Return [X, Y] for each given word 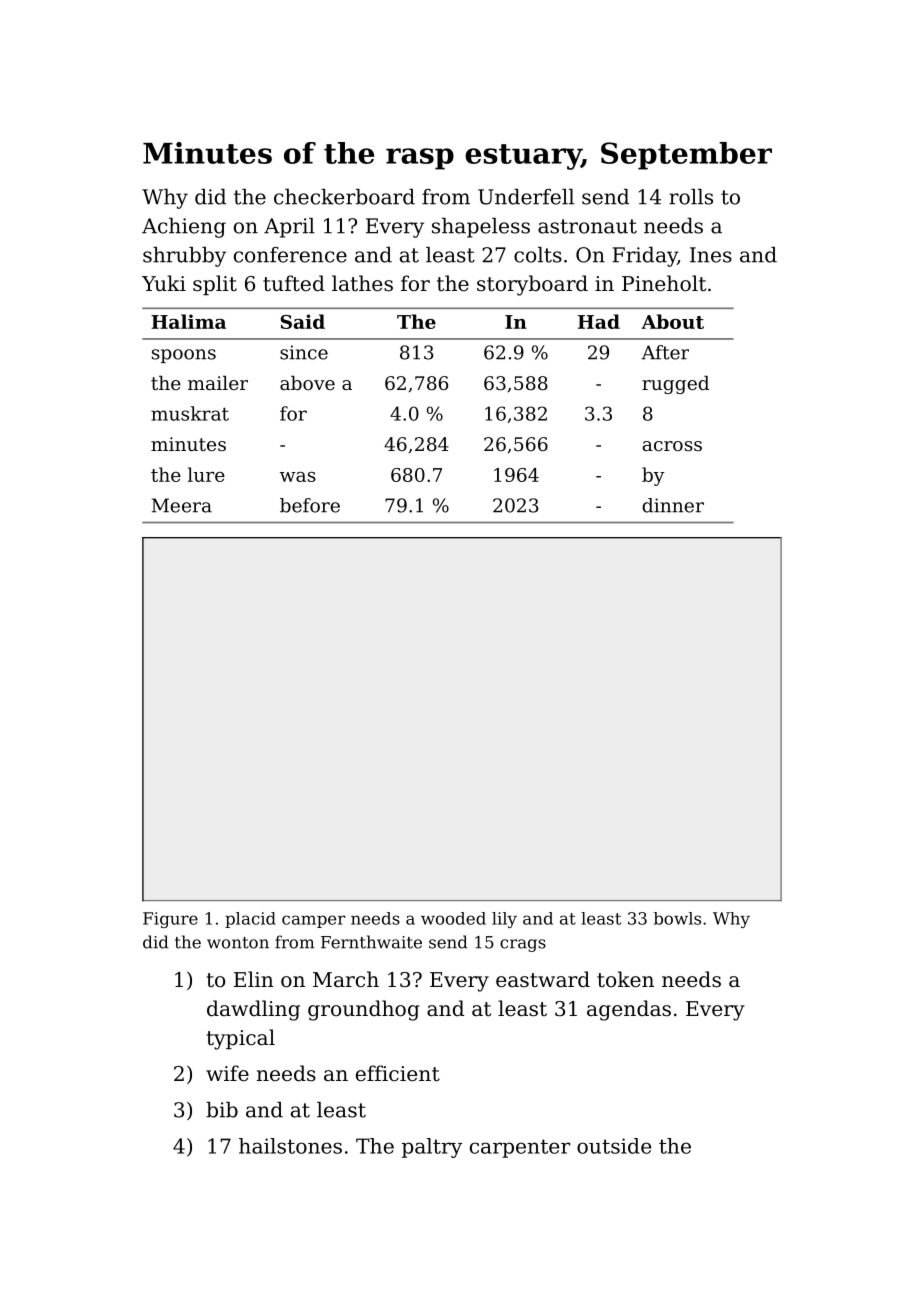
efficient [398, 1073]
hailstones [290, 1146]
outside [614, 1146]
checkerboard [344, 197]
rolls [691, 197]
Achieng [184, 228]
